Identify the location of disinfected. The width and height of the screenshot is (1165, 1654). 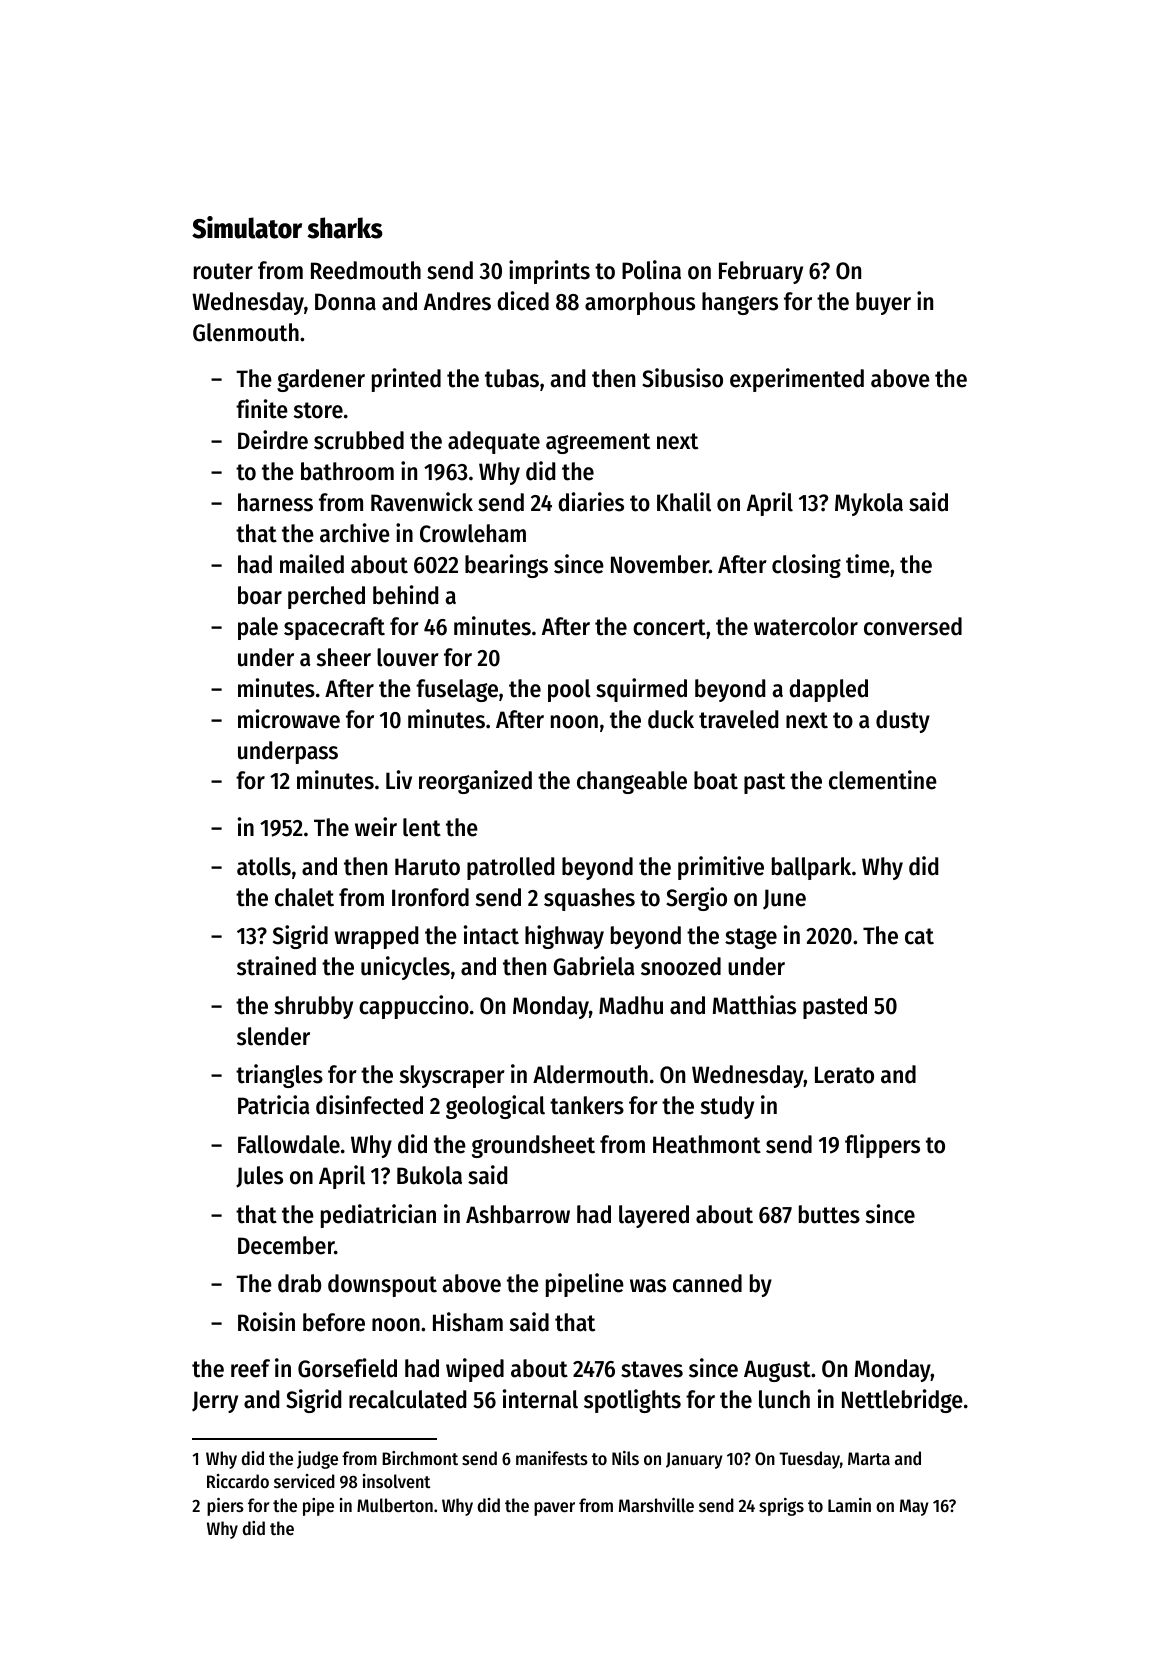
(369, 1105).
